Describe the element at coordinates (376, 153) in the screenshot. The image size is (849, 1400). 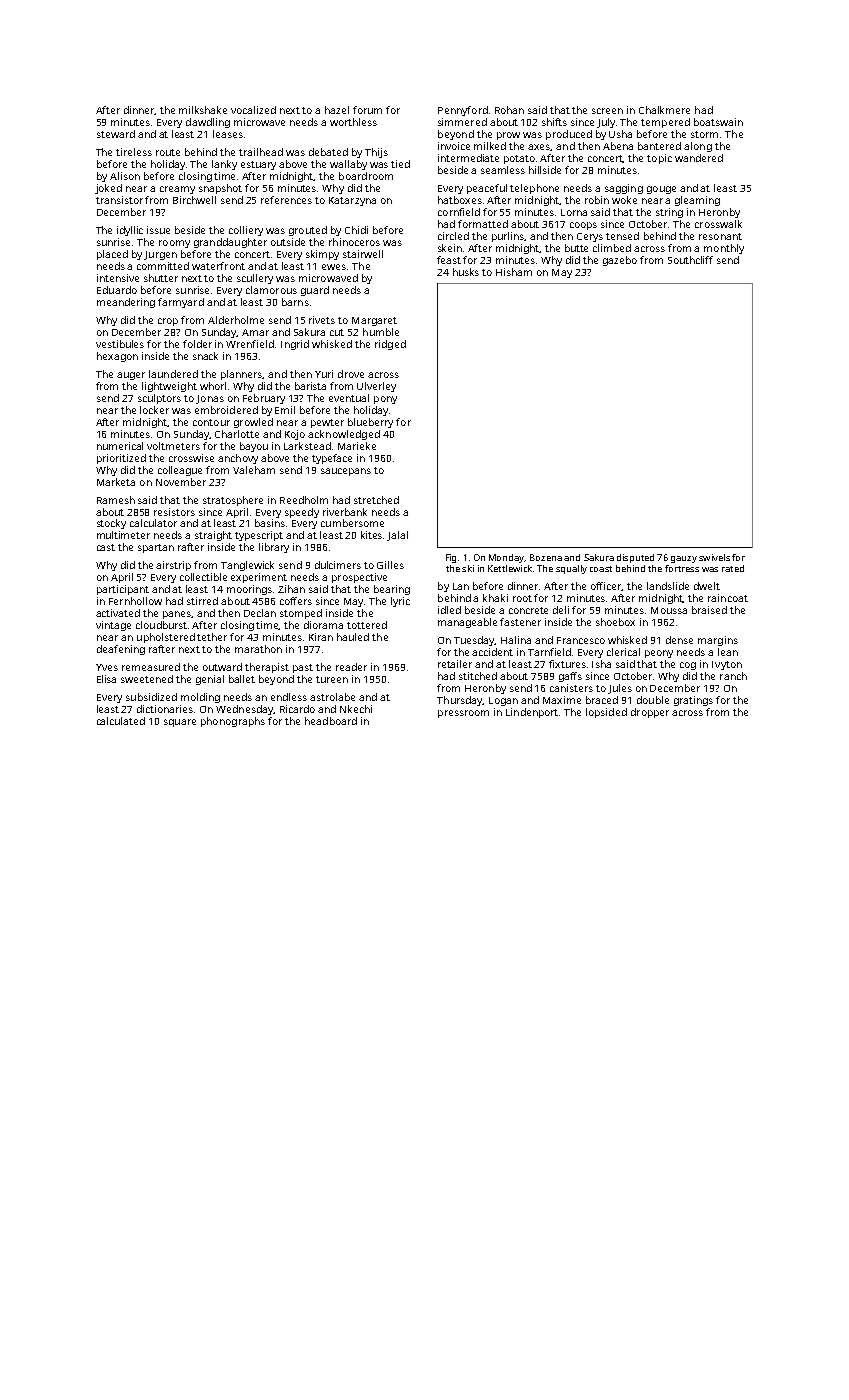
I see `Thijs` at that location.
